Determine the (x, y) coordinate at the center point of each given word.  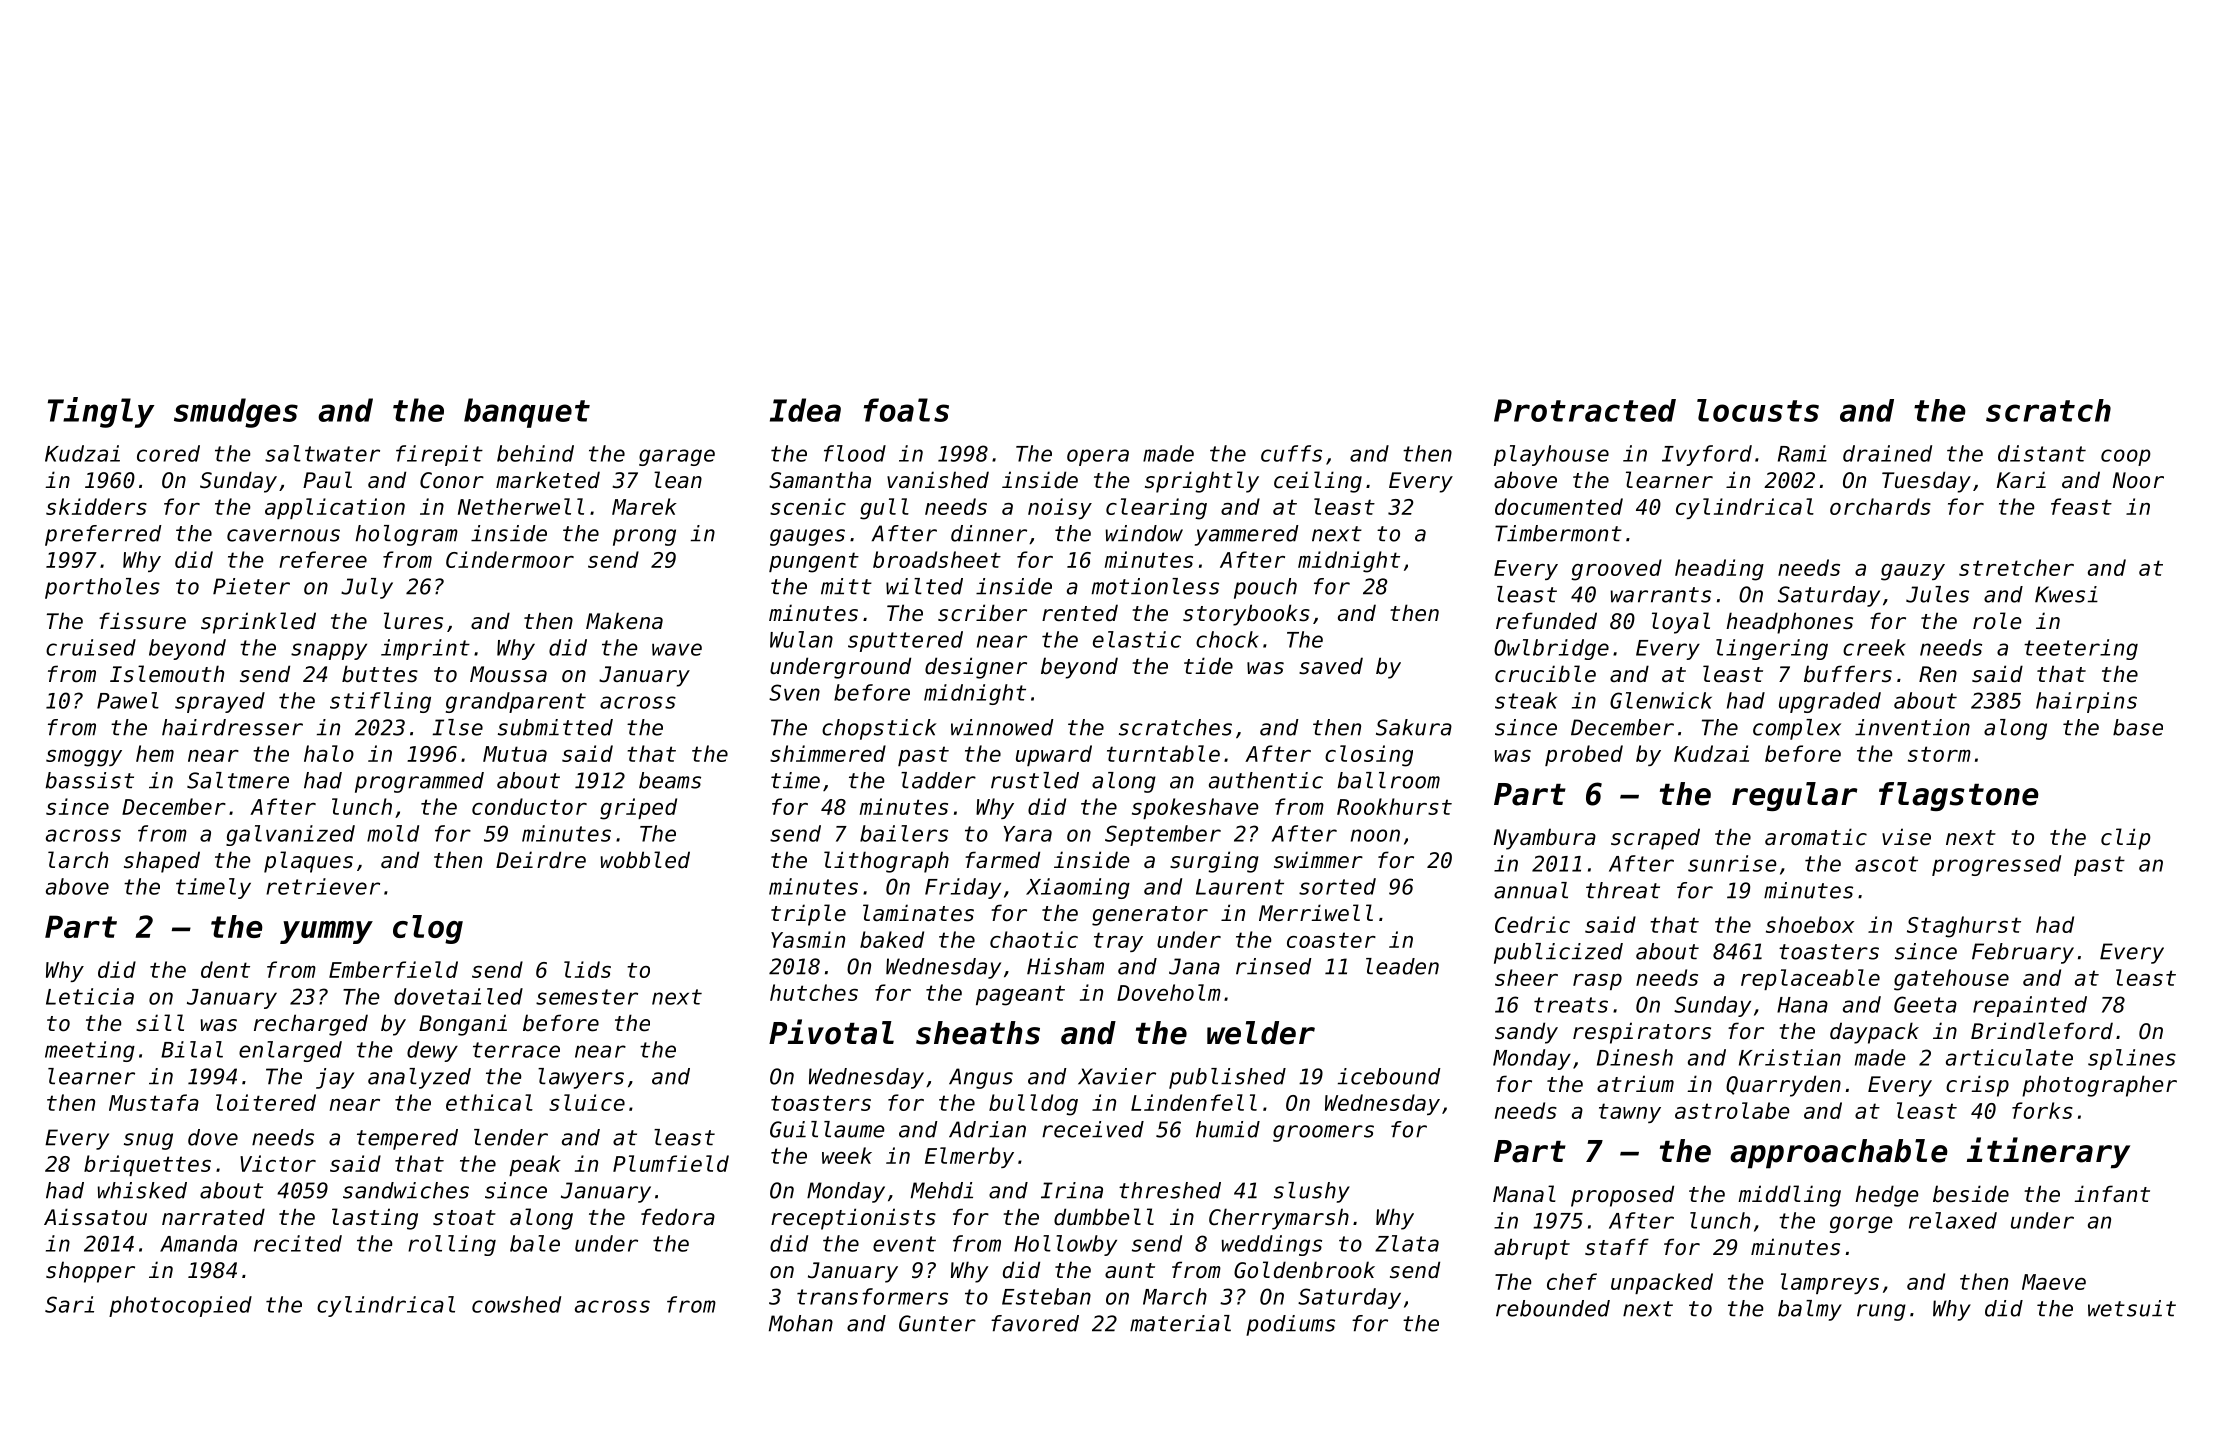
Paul (327, 480)
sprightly (1202, 482)
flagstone (1959, 796)
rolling (452, 1245)
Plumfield (671, 1163)
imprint (425, 649)
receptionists (853, 1219)
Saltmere (238, 780)
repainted (2030, 1006)
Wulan (801, 639)
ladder (938, 780)
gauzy (1913, 572)
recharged (311, 1025)
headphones (1789, 623)
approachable (1839, 1154)
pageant (1020, 995)
